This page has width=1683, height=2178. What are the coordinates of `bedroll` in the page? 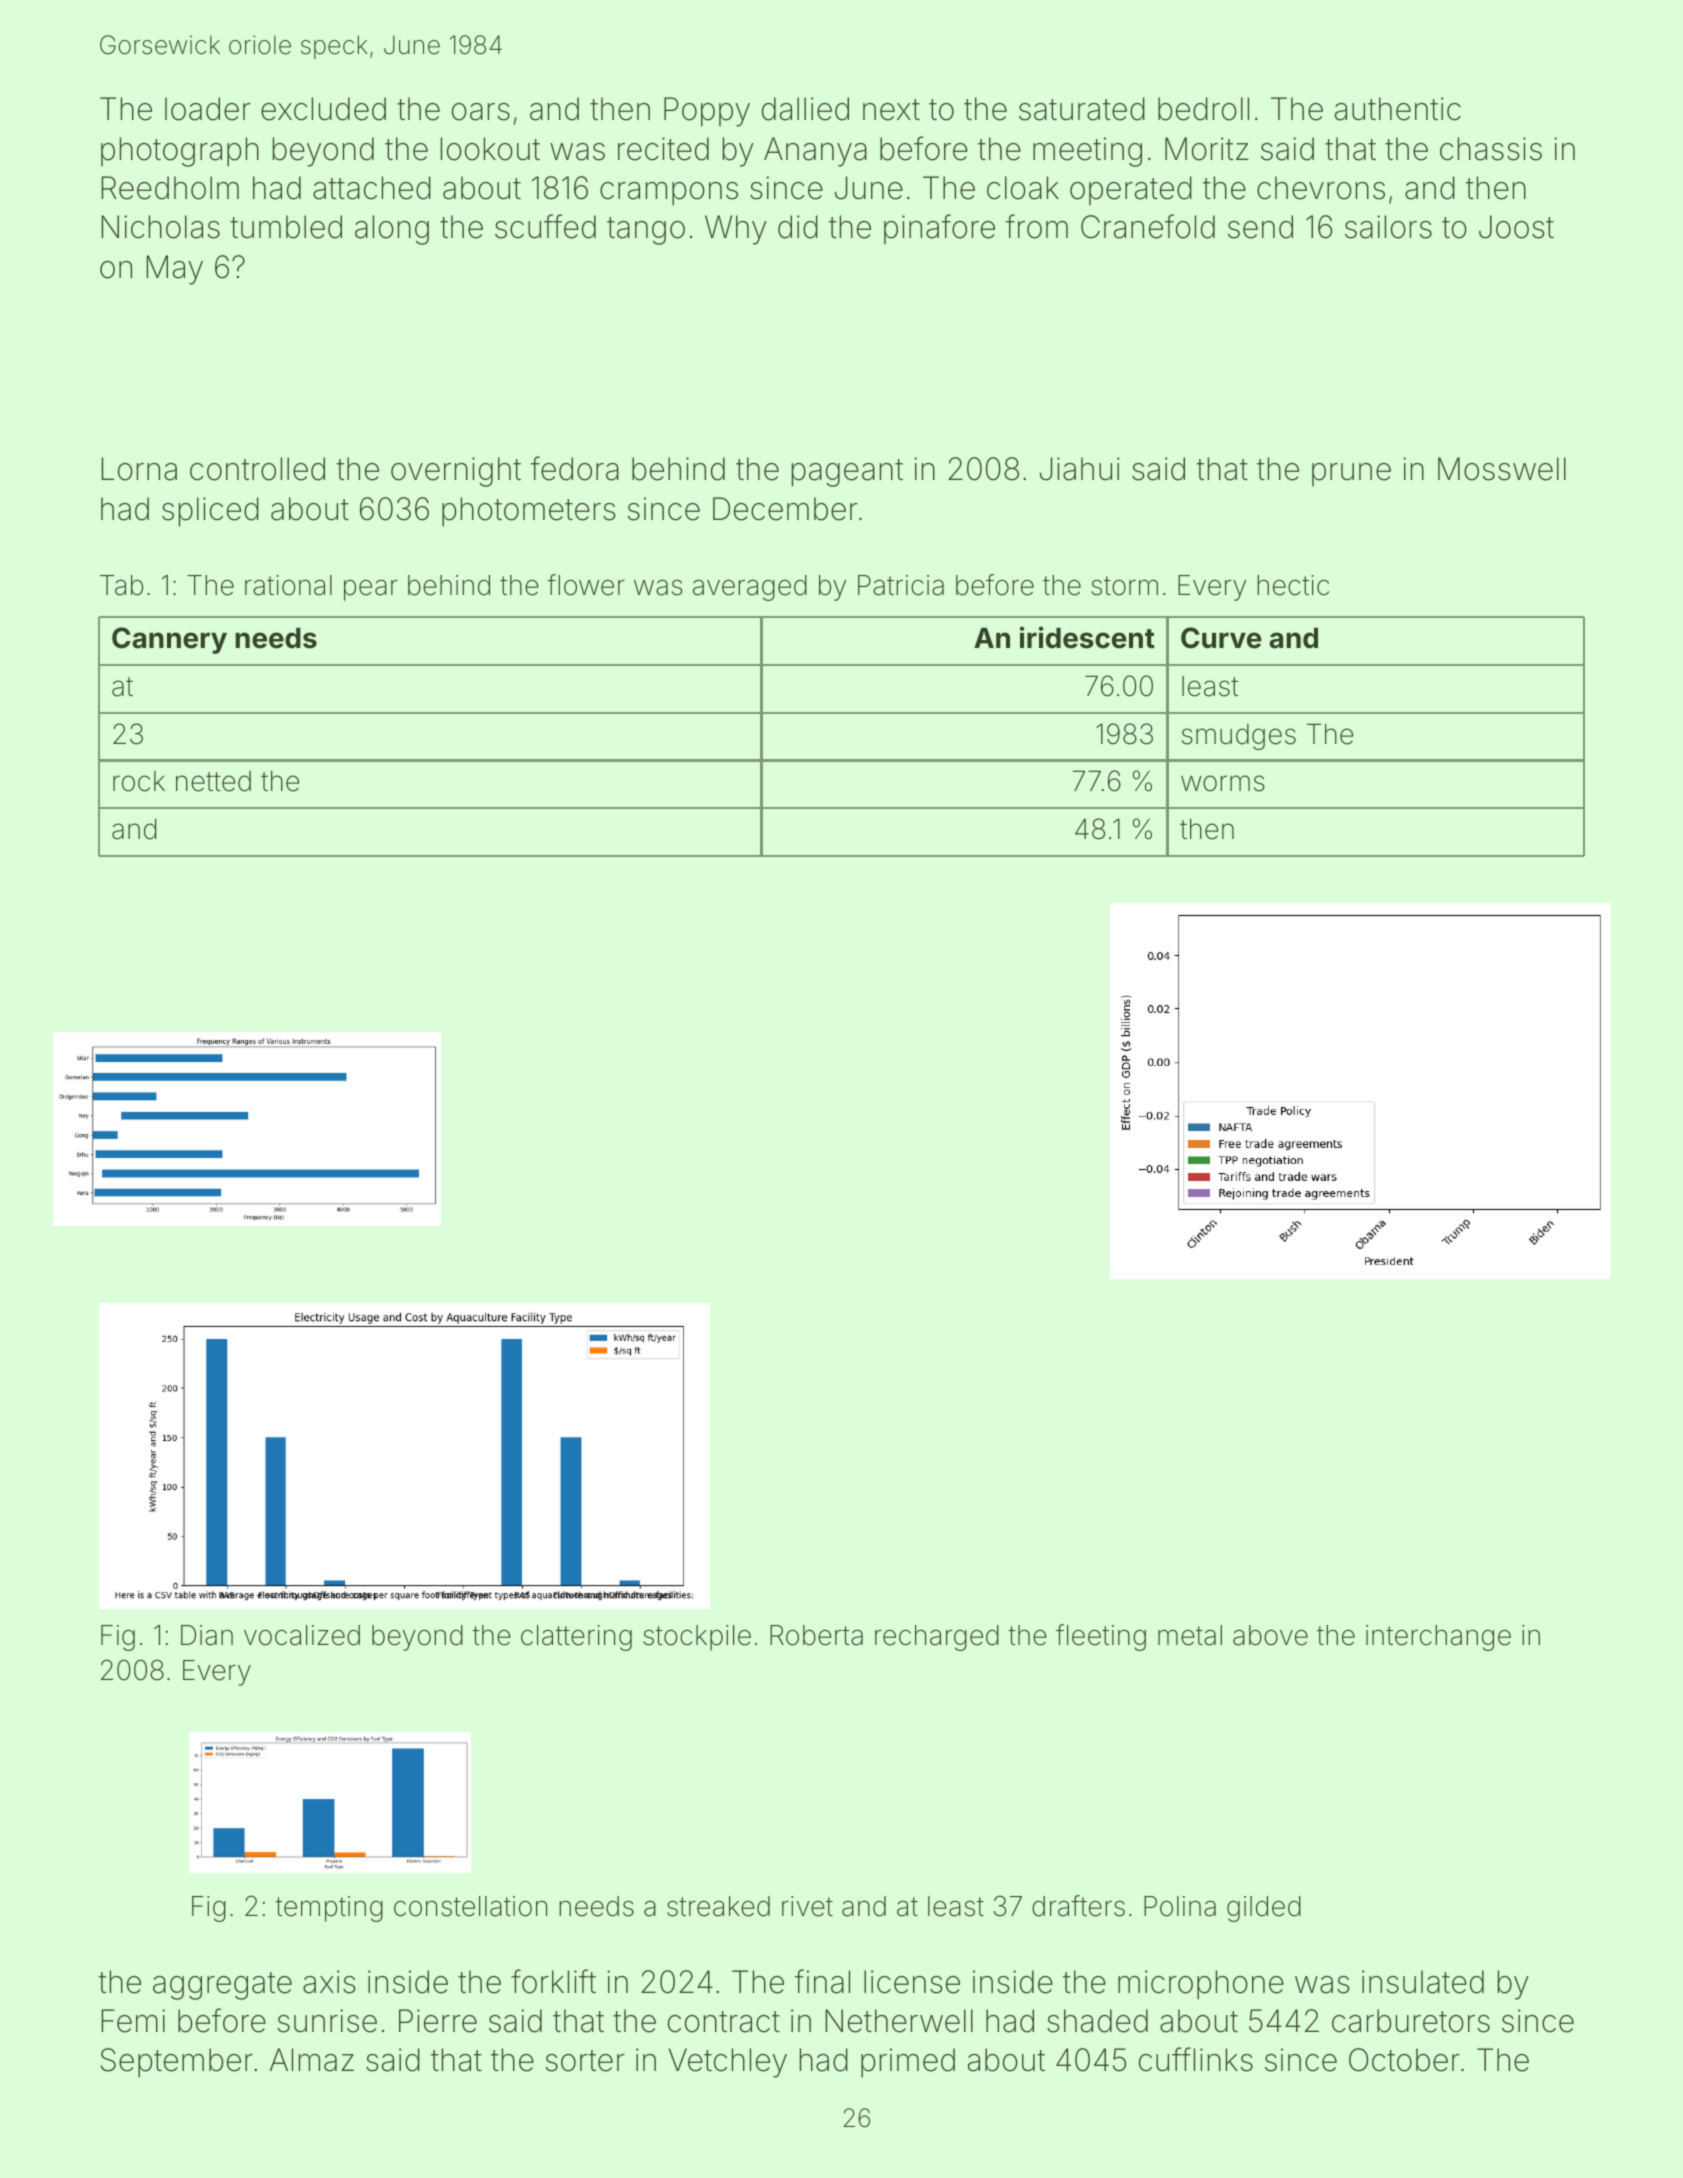 It's located at (1203, 109).
